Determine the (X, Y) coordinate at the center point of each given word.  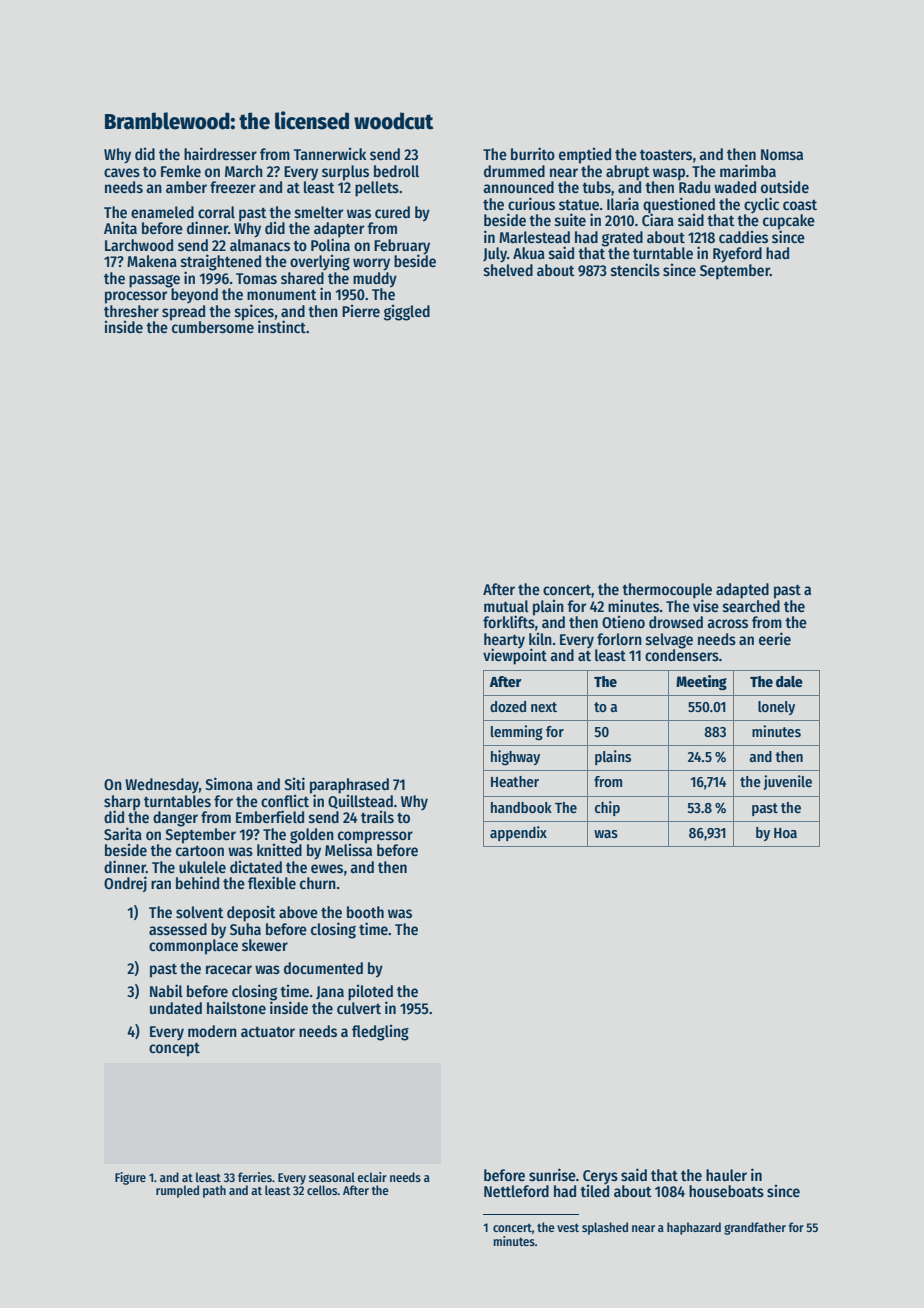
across (727, 623)
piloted (370, 993)
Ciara (658, 219)
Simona (229, 783)
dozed (508, 706)
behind (197, 883)
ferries (255, 1177)
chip (607, 808)
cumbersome (213, 327)
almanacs (260, 245)
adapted (742, 591)
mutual (506, 606)
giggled (407, 313)
